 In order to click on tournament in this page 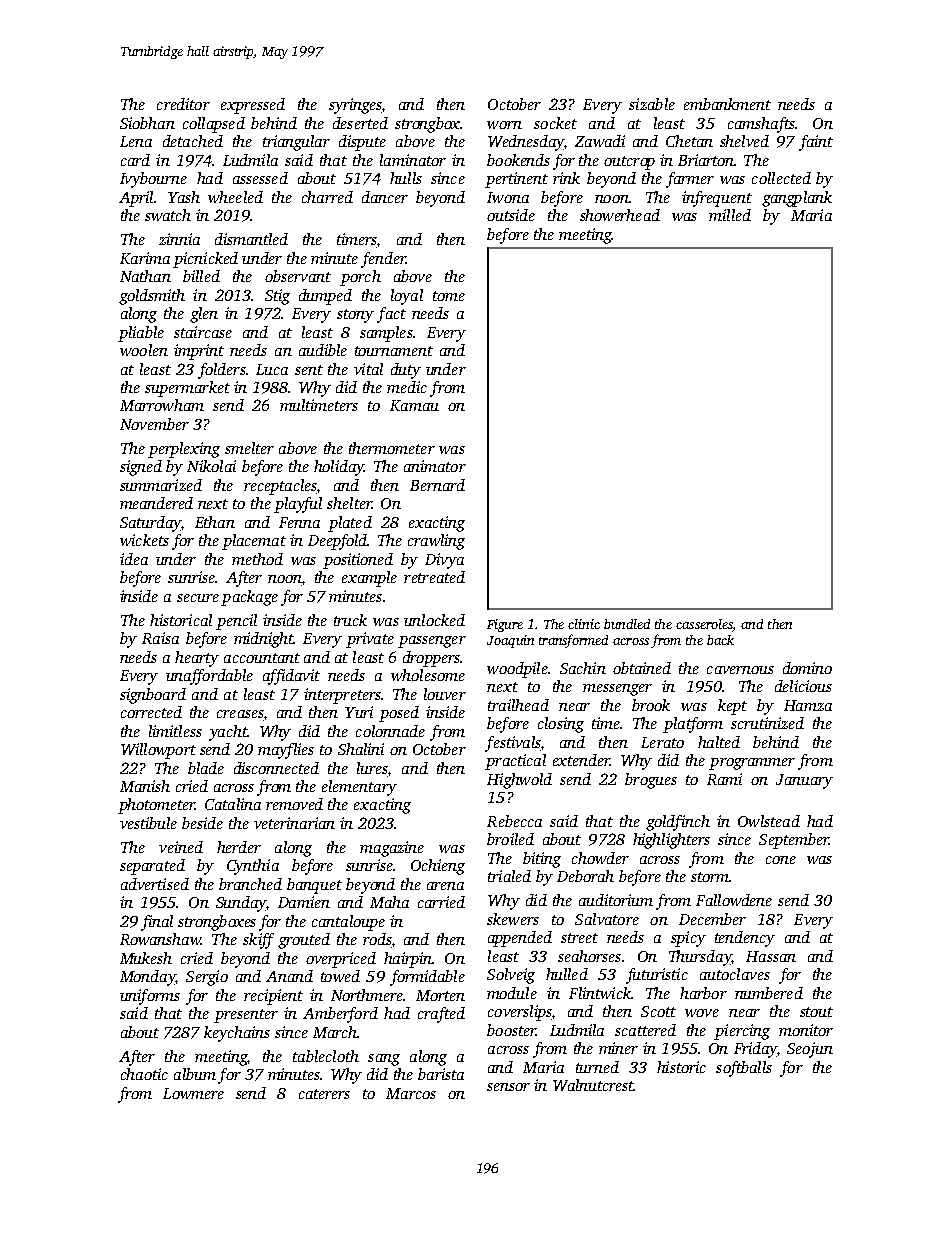, I will do `click(394, 351)`.
